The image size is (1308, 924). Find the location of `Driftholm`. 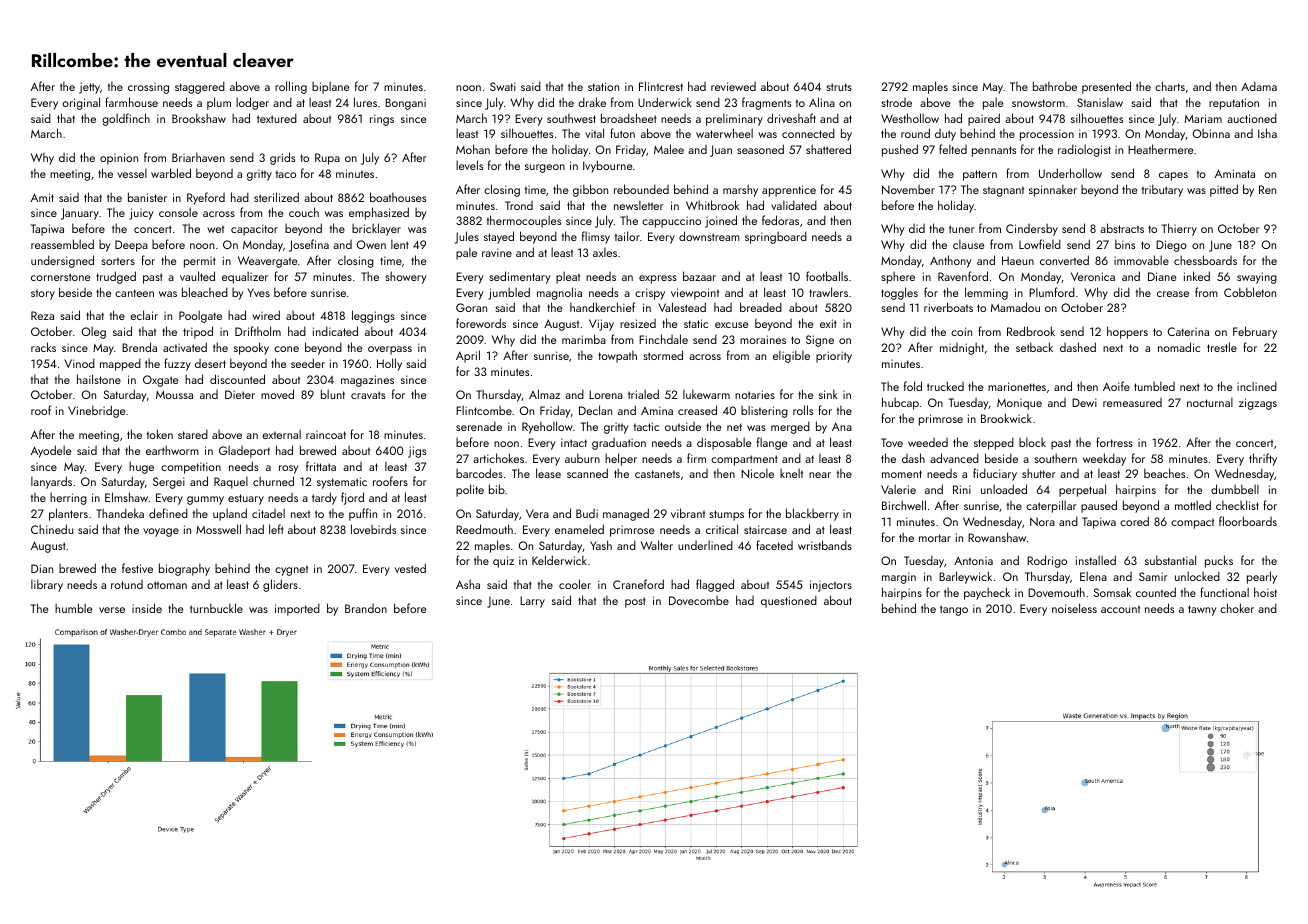

Driftholm is located at coordinates (258, 331).
